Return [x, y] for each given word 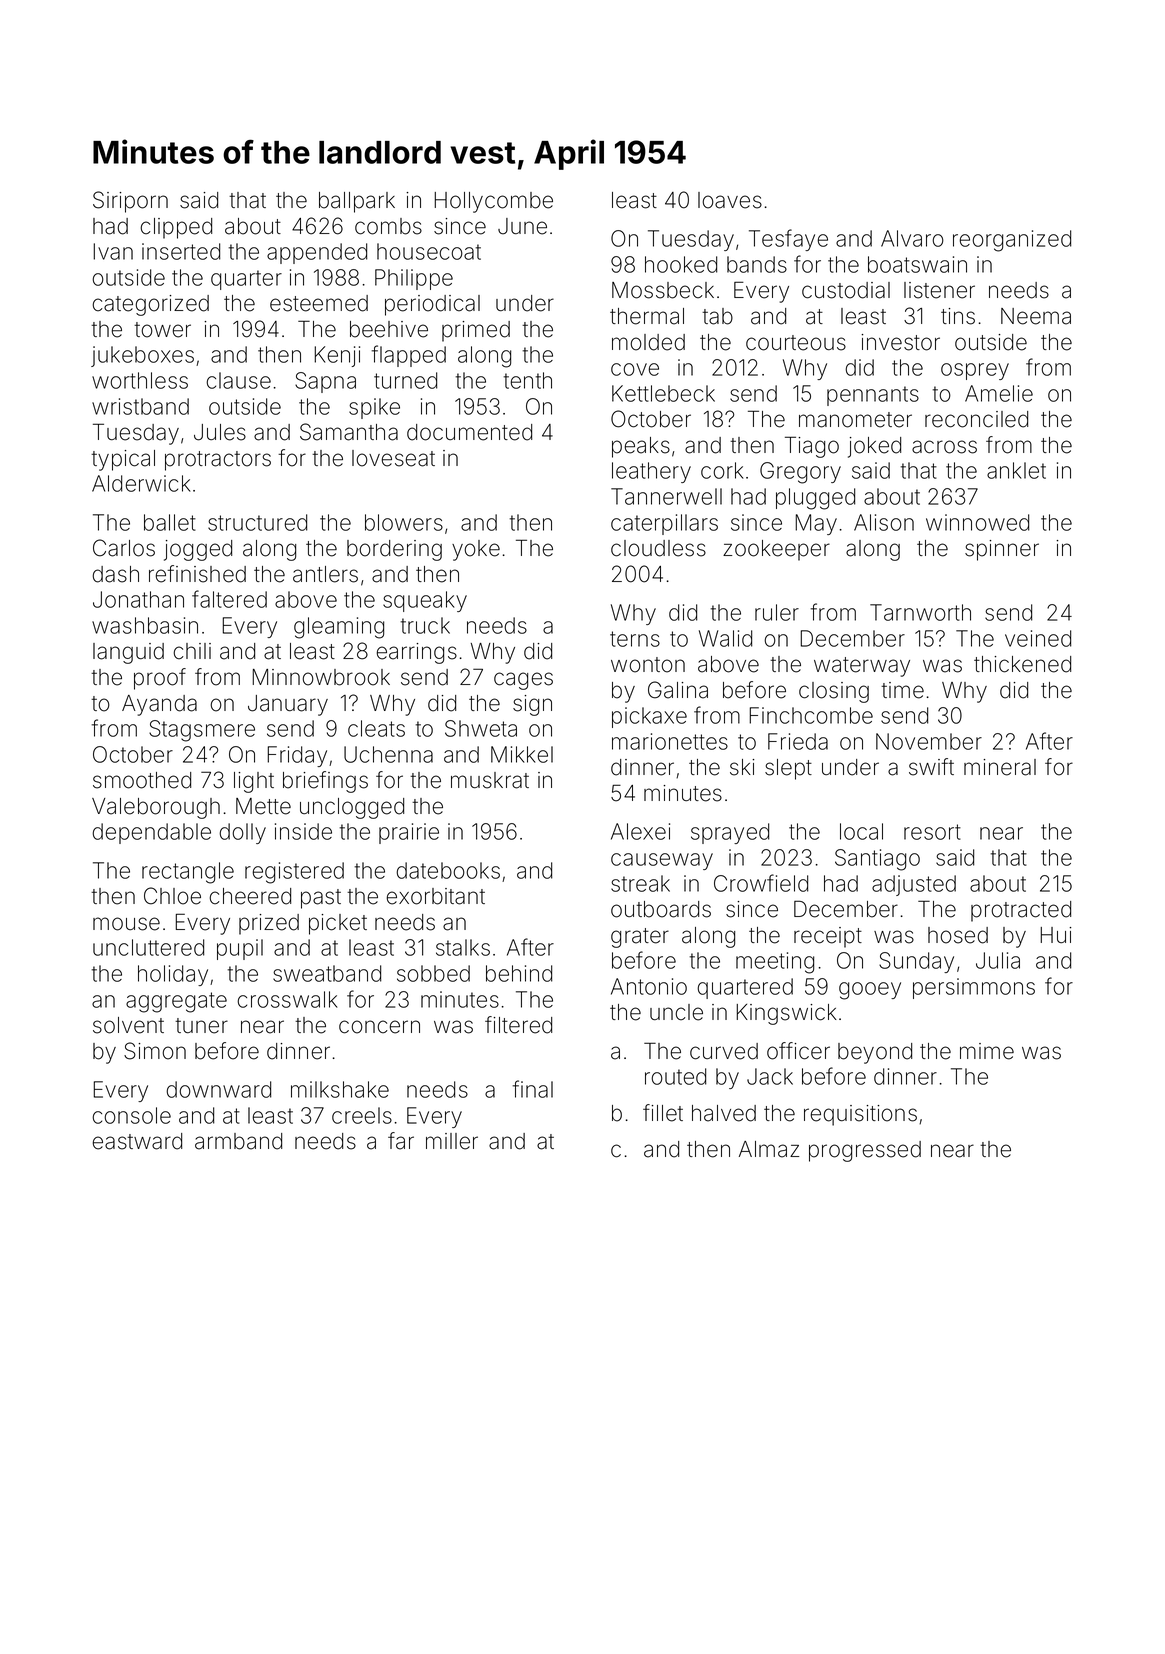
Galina [678, 690]
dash [115, 574]
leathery [651, 472]
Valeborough [156, 808]
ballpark [357, 202]
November [929, 741]
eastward [137, 1141]
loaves [730, 200]
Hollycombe [494, 202]
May [816, 524]
